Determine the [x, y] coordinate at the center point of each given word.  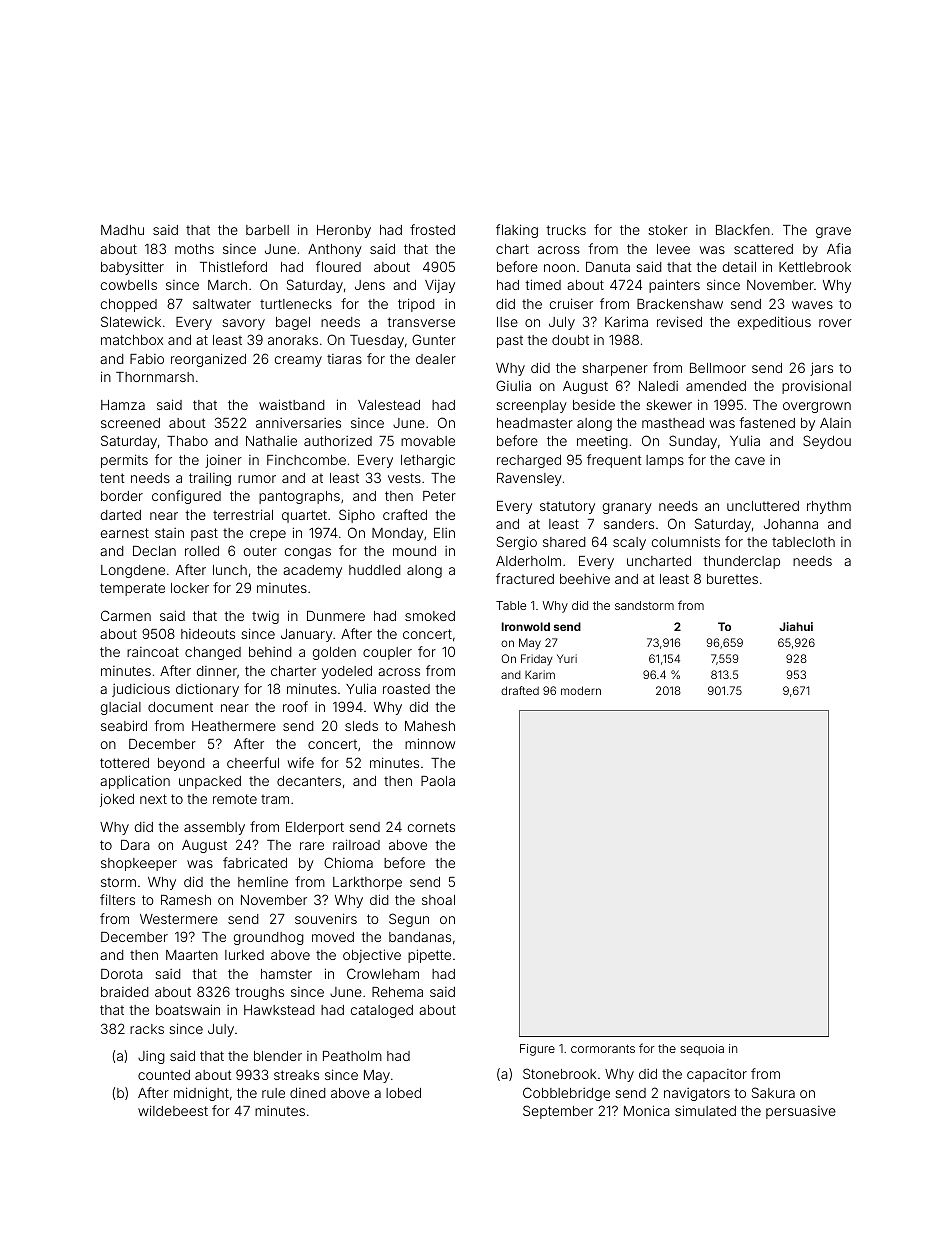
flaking [517, 231]
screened [130, 423]
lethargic [428, 461]
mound [414, 551]
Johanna [791, 524]
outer [260, 551]
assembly [214, 828]
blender [278, 1056]
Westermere [179, 919]
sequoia [702, 1050]
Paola [438, 781]
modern [581, 690]
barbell [267, 230]
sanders [629, 524]
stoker [668, 230]
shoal [438, 900]
